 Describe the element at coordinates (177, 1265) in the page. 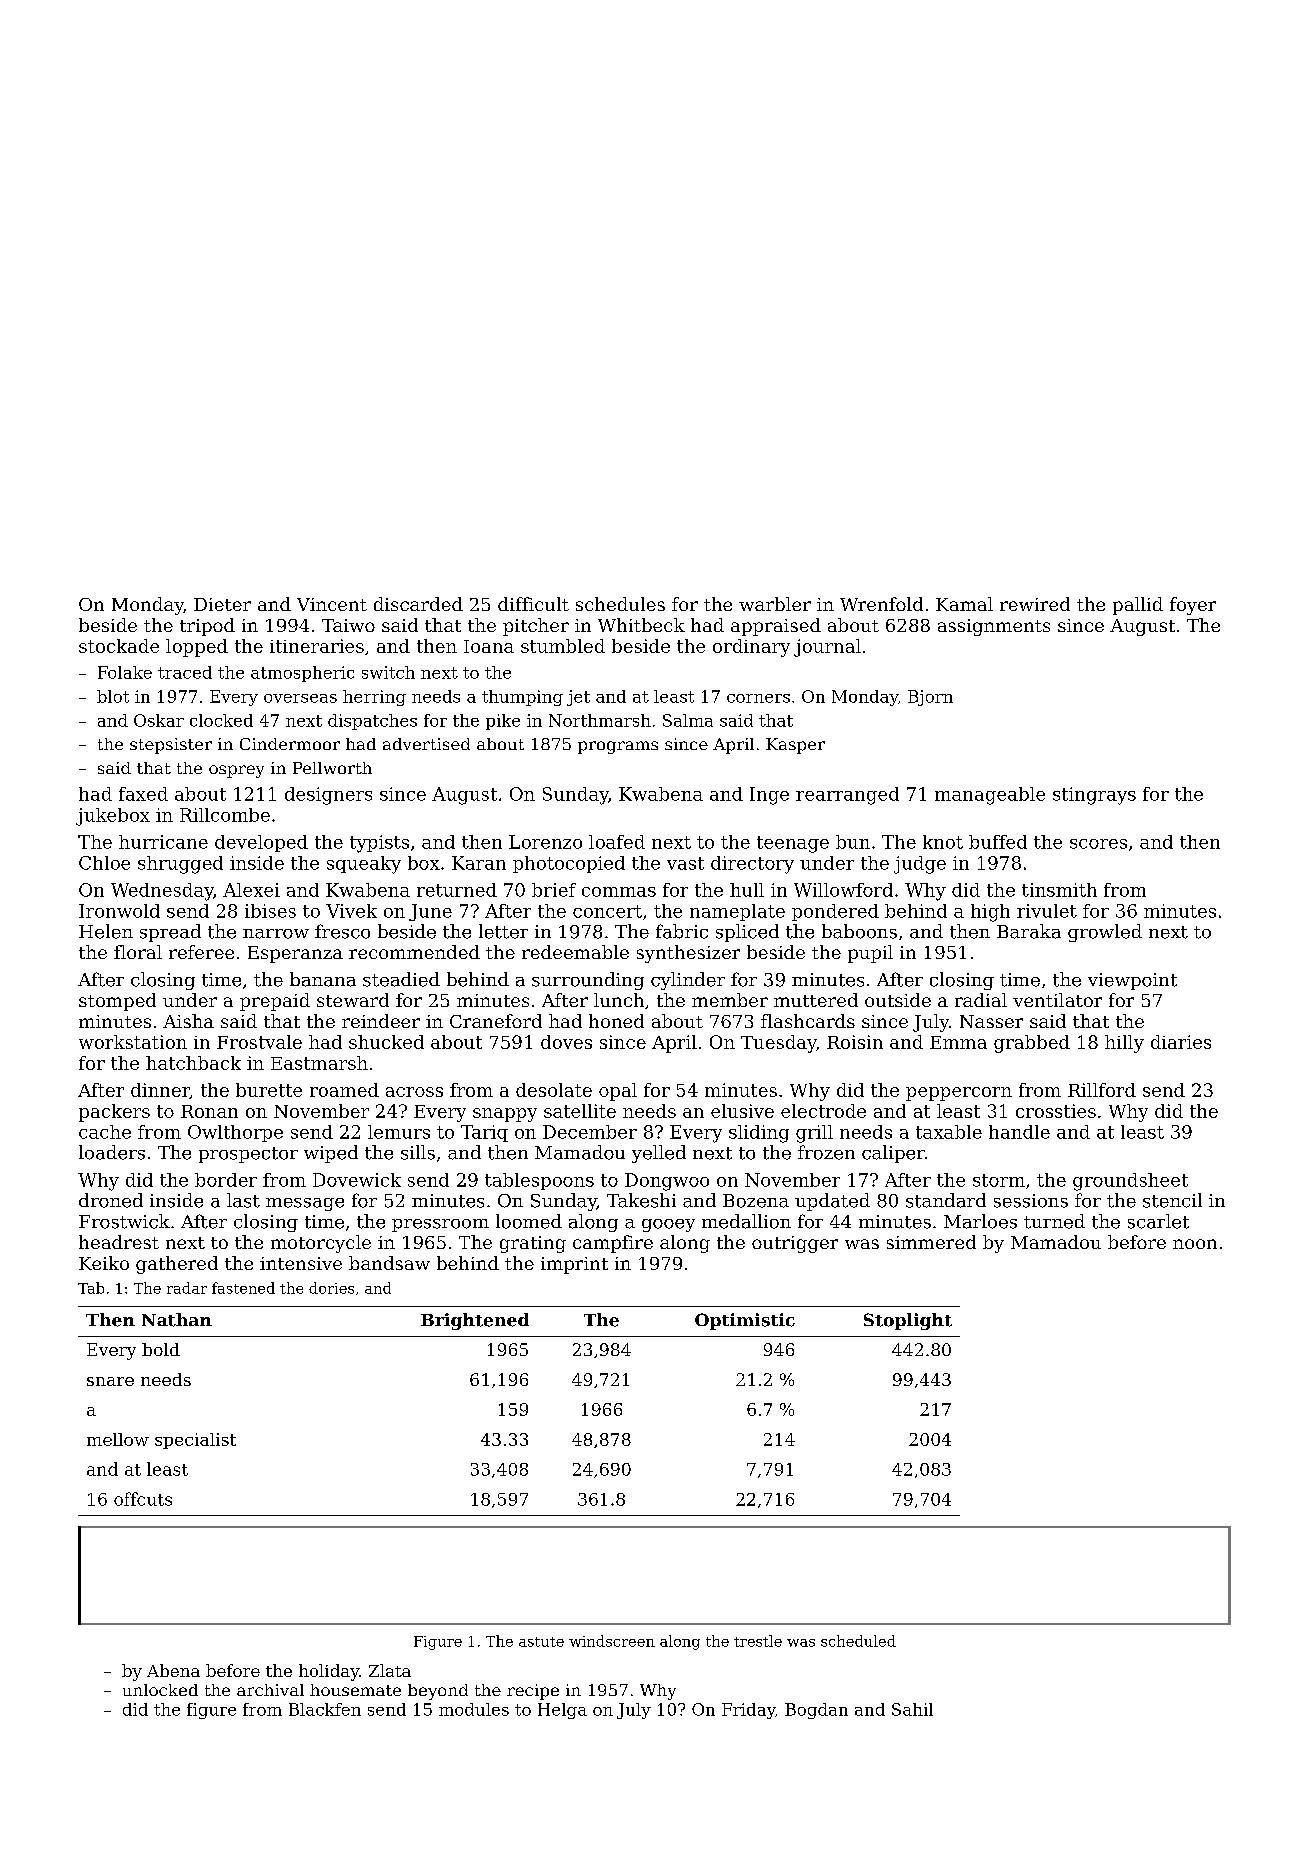

I see `gathered` at that location.
